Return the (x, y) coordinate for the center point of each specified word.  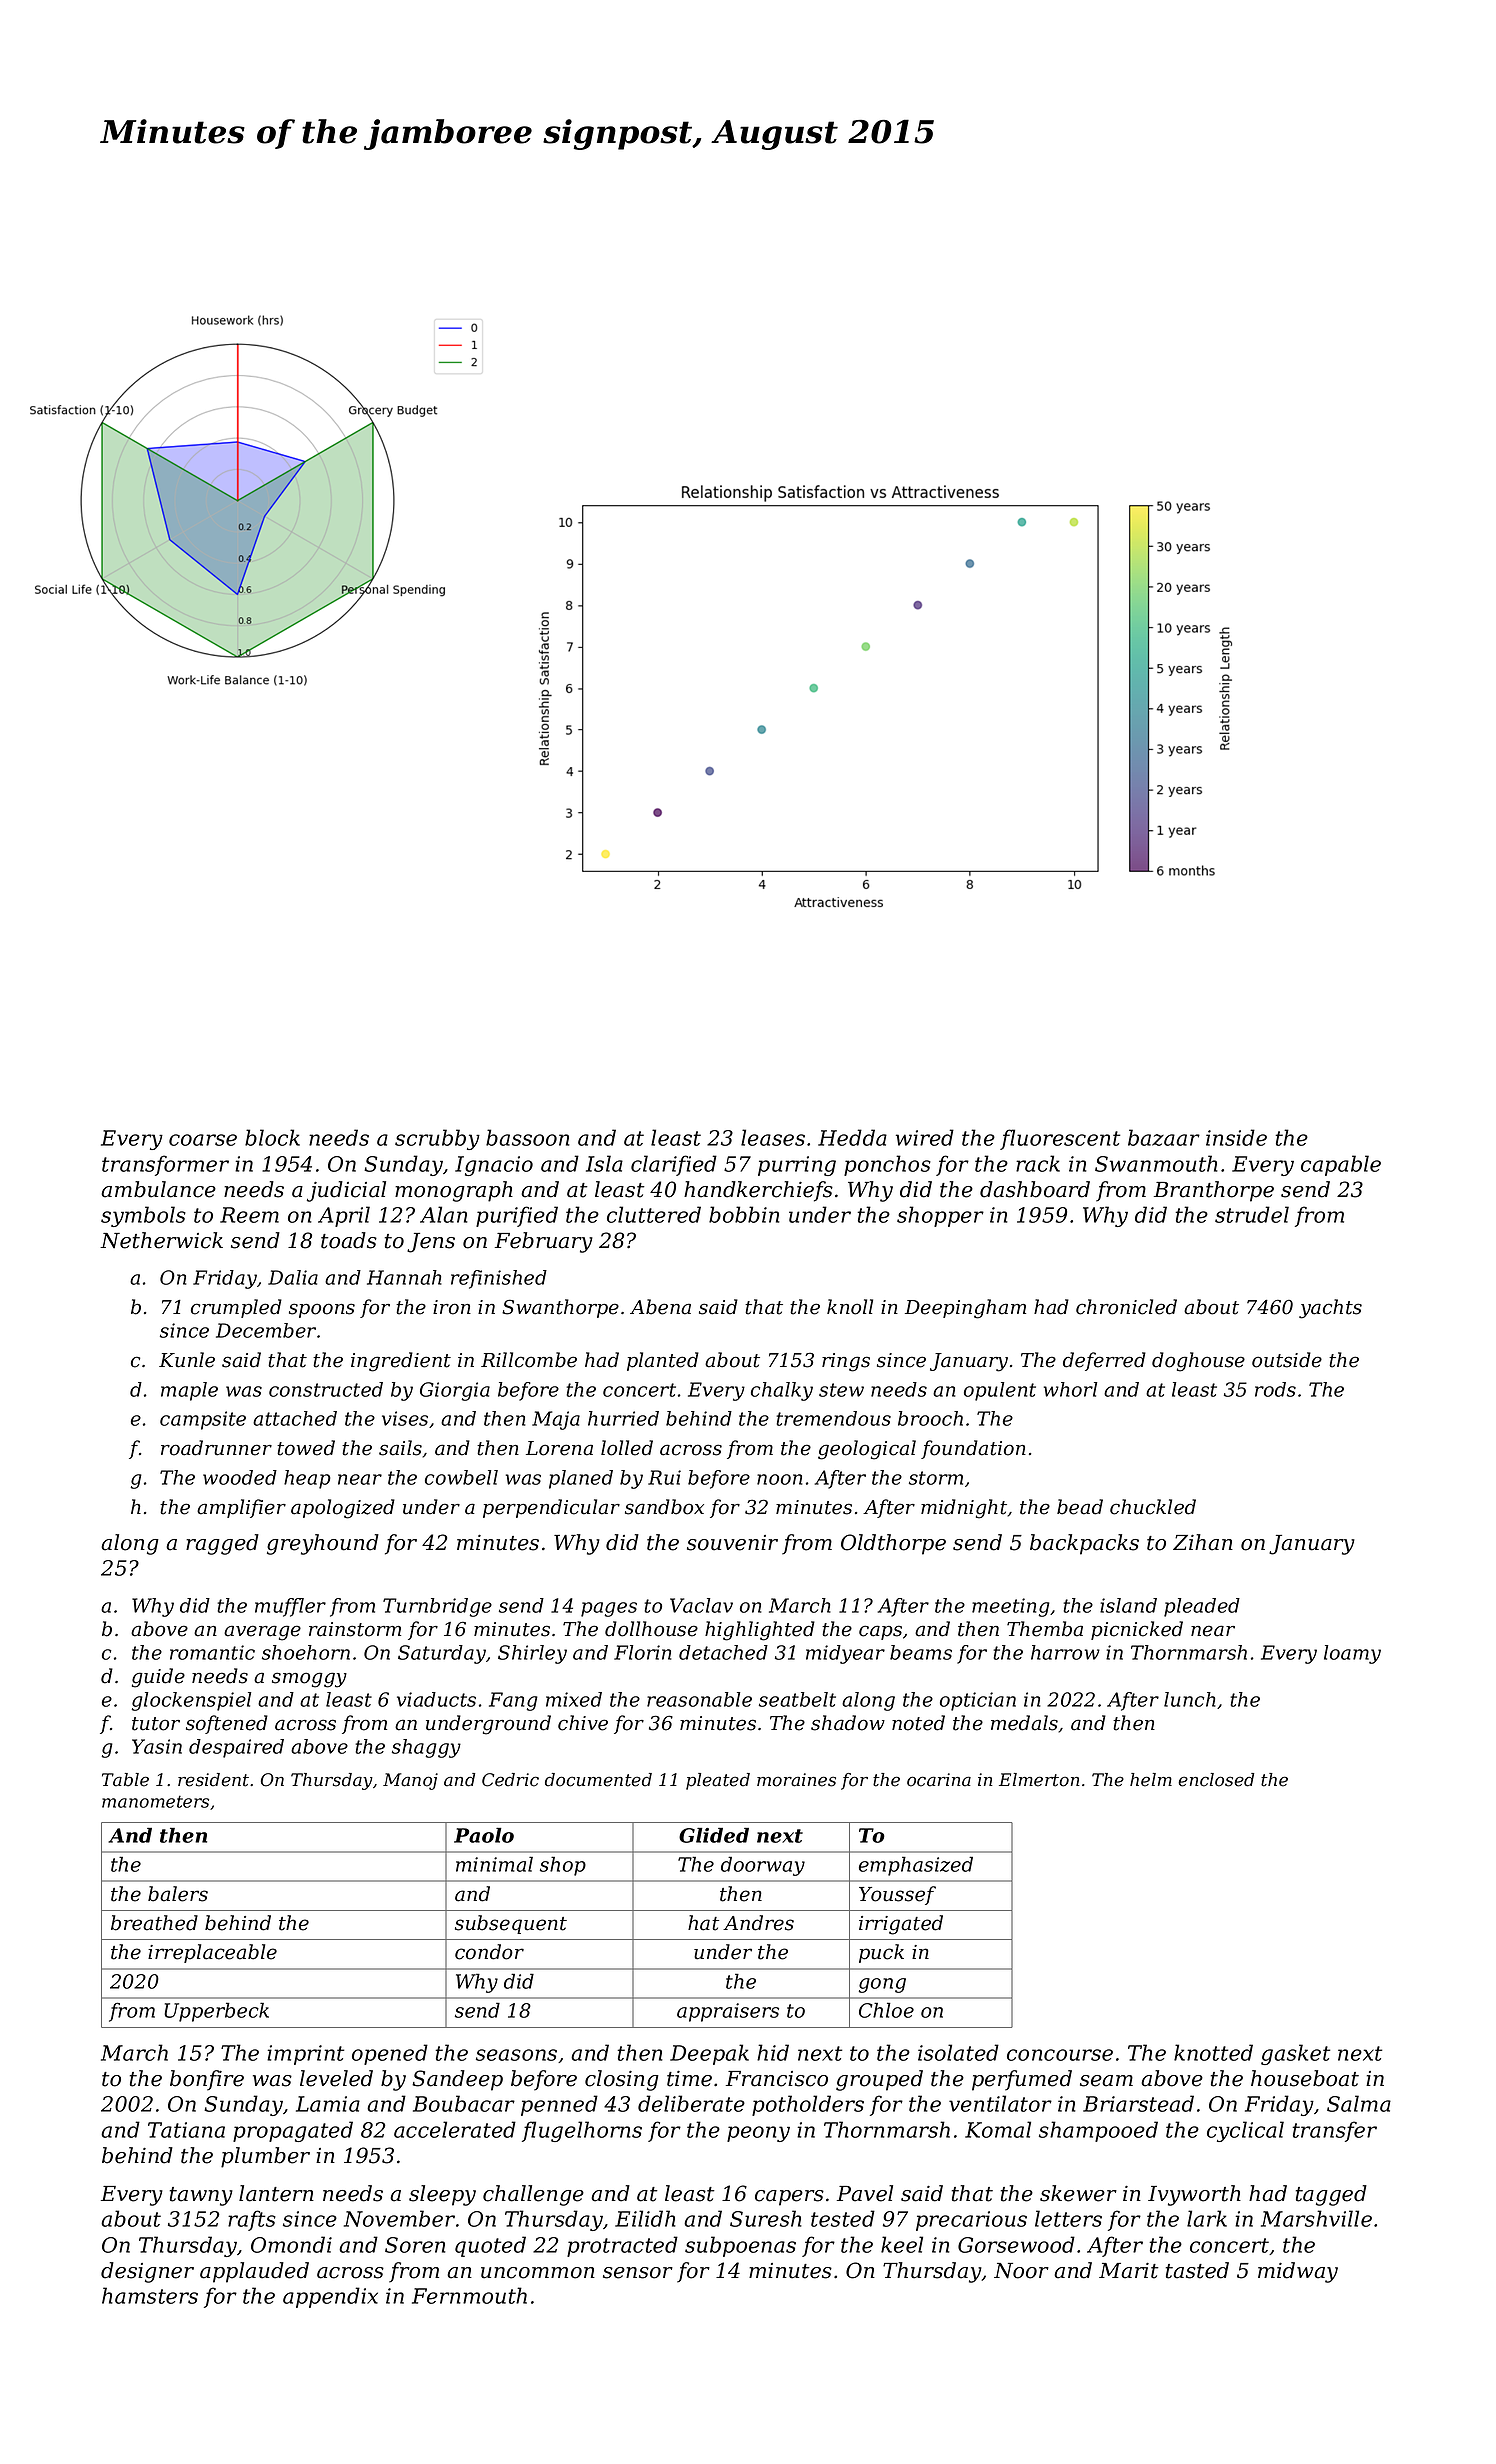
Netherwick (161, 1240)
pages (609, 1609)
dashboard (1035, 1189)
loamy (1352, 1654)
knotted (1213, 2052)
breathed (154, 1923)
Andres (758, 1923)
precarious (971, 2221)
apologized (343, 1509)
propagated (293, 2131)
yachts (1330, 1309)
